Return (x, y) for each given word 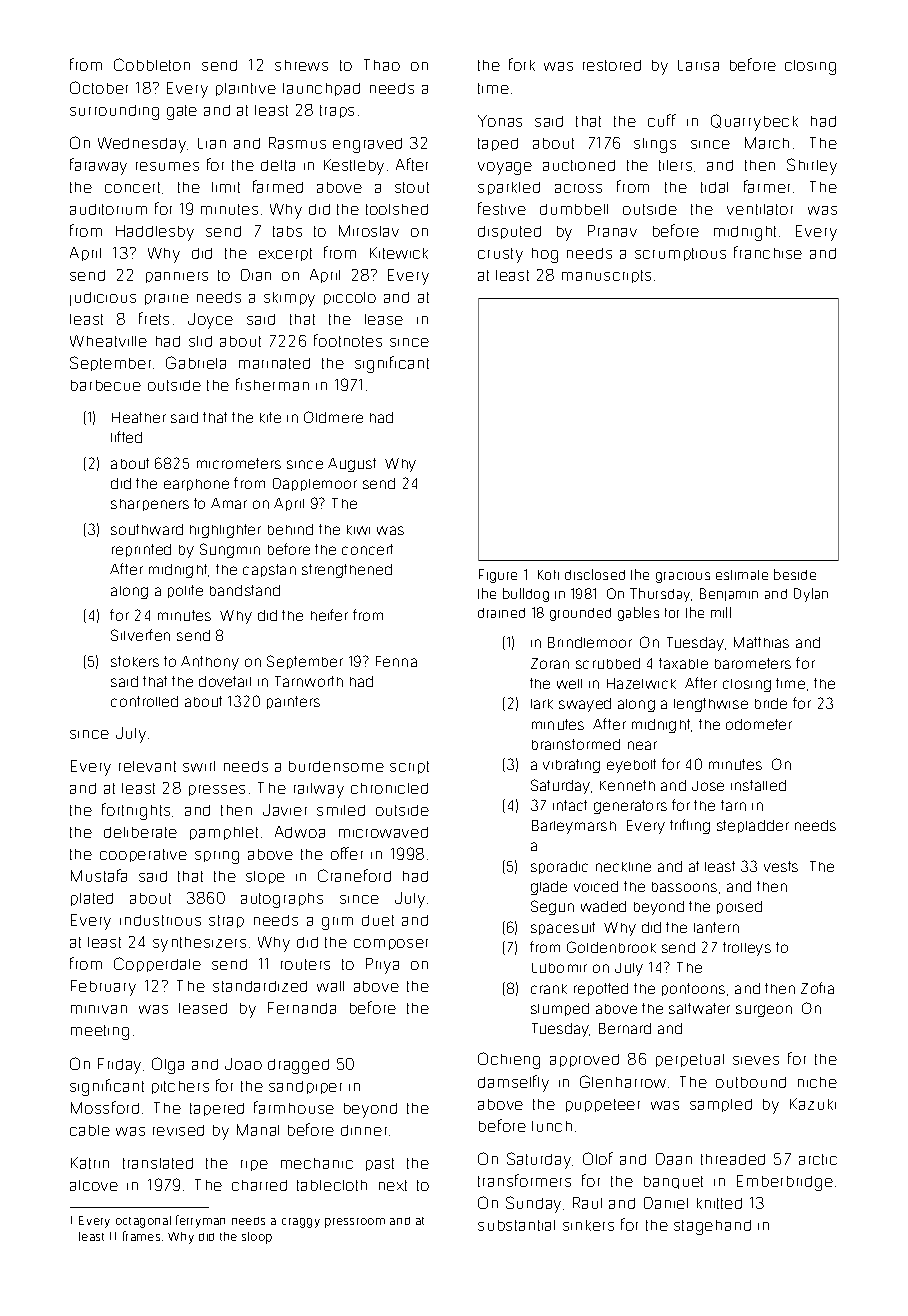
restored (612, 65)
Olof (598, 1158)
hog (545, 255)
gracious (683, 577)
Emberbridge (785, 1183)
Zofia (817, 988)
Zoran (550, 663)
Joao (243, 1064)
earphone (196, 485)
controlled (144, 701)
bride (771, 703)
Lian (212, 143)
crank (549, 989)
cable (90, 1130)
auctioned (579, 165)
